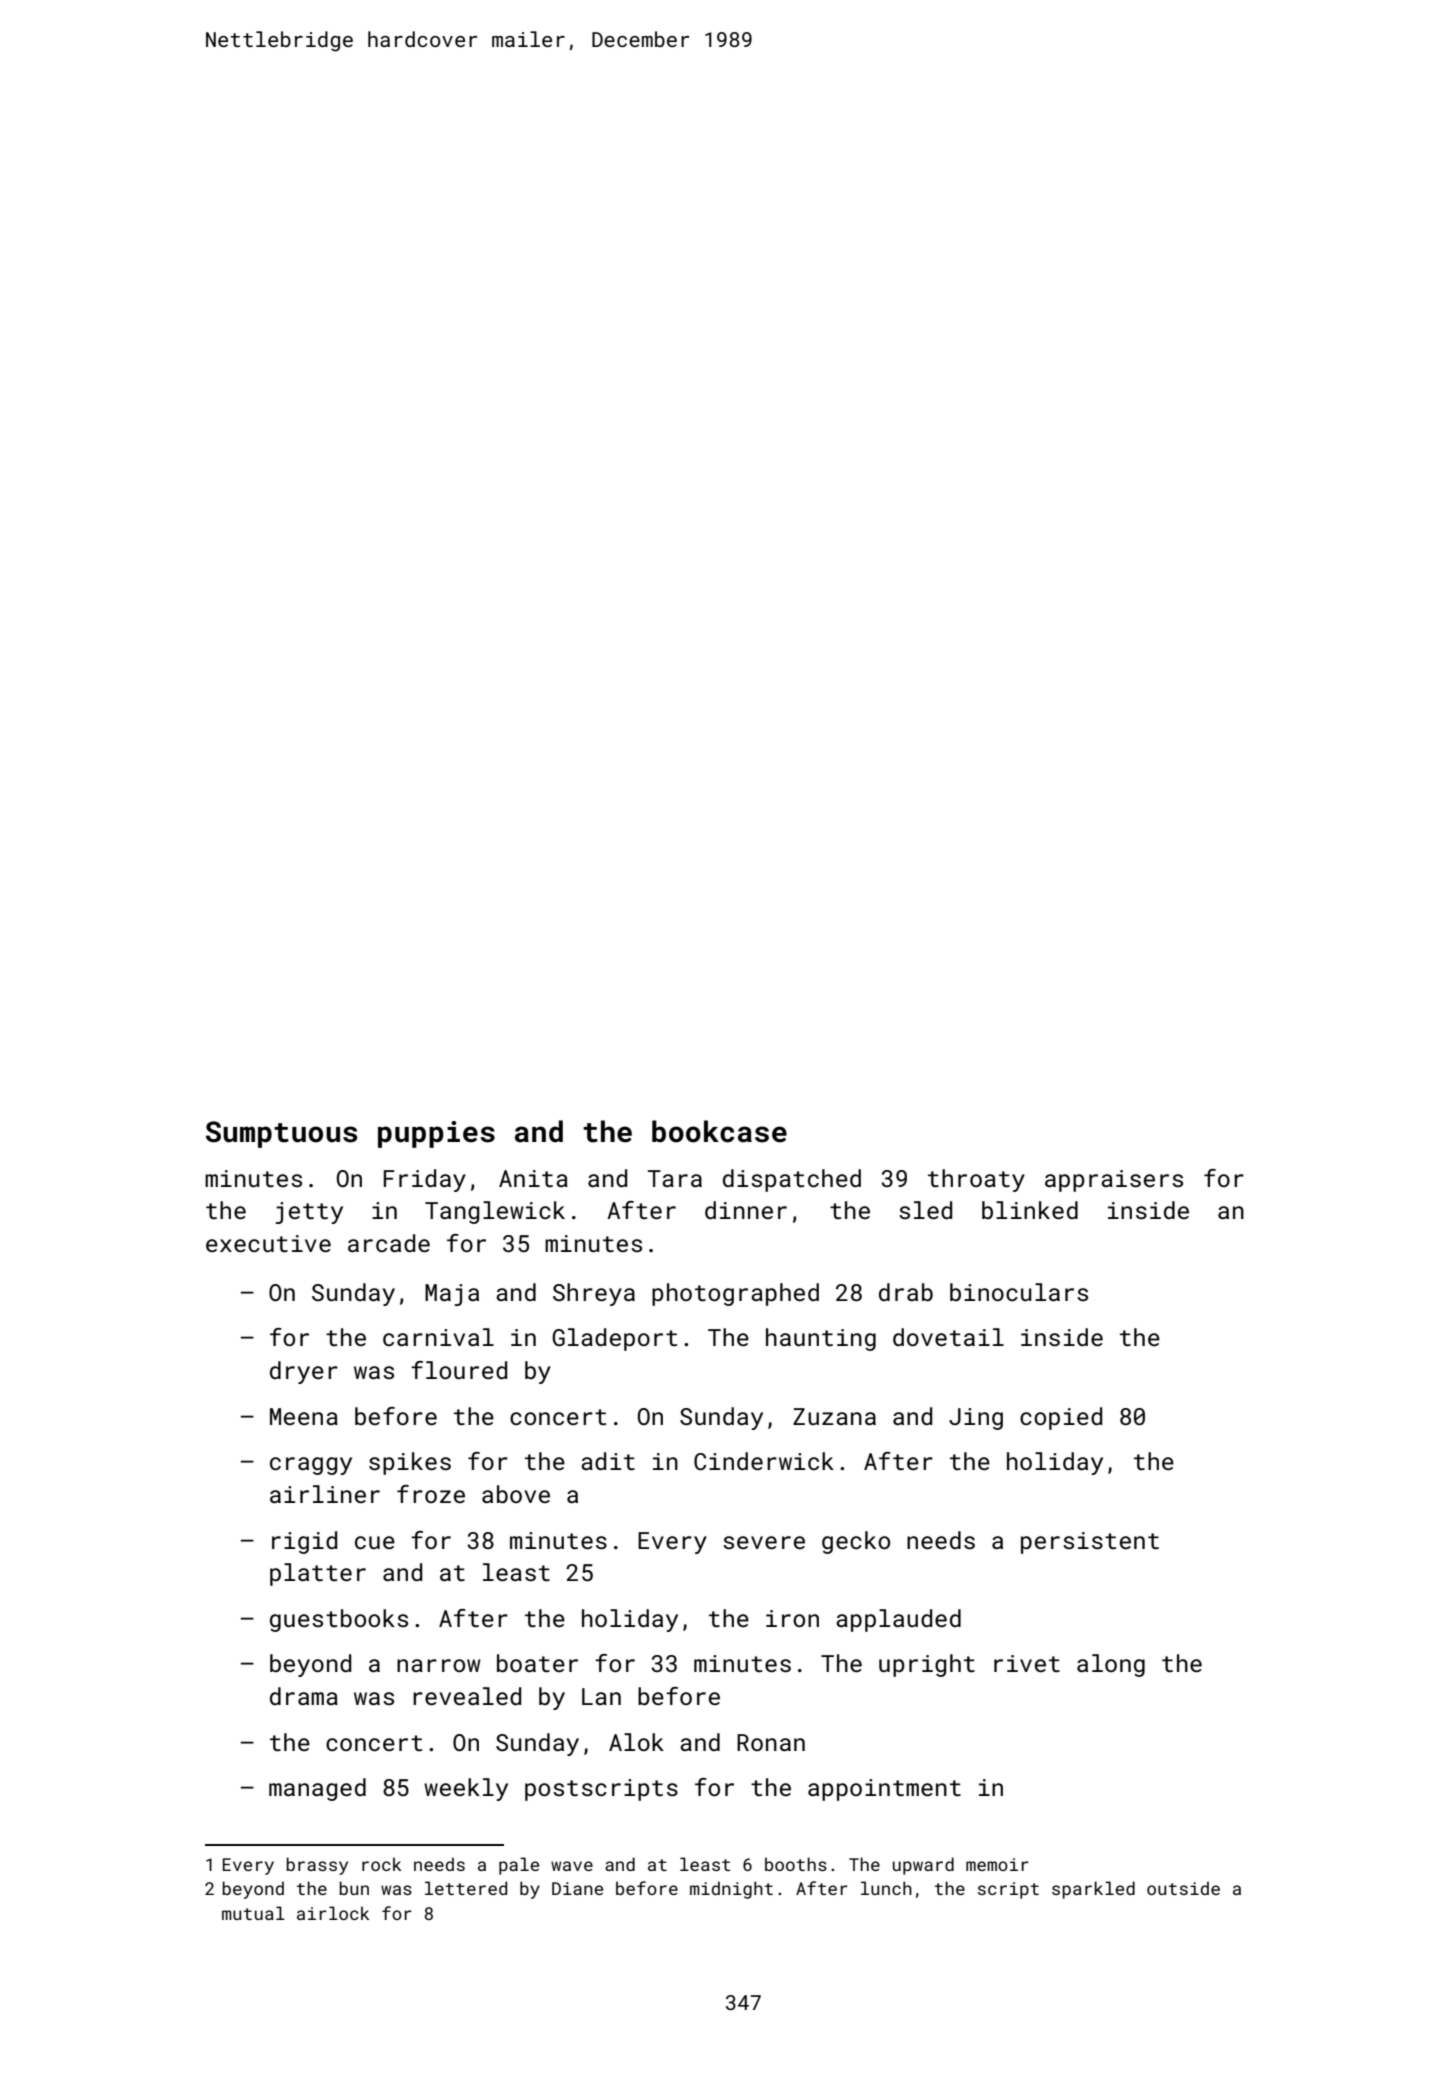 This screenshot has width=1450, height=2100. Describe the element at coordinates (886, 1888) in the screenshot. I see `lunch` at that location.
